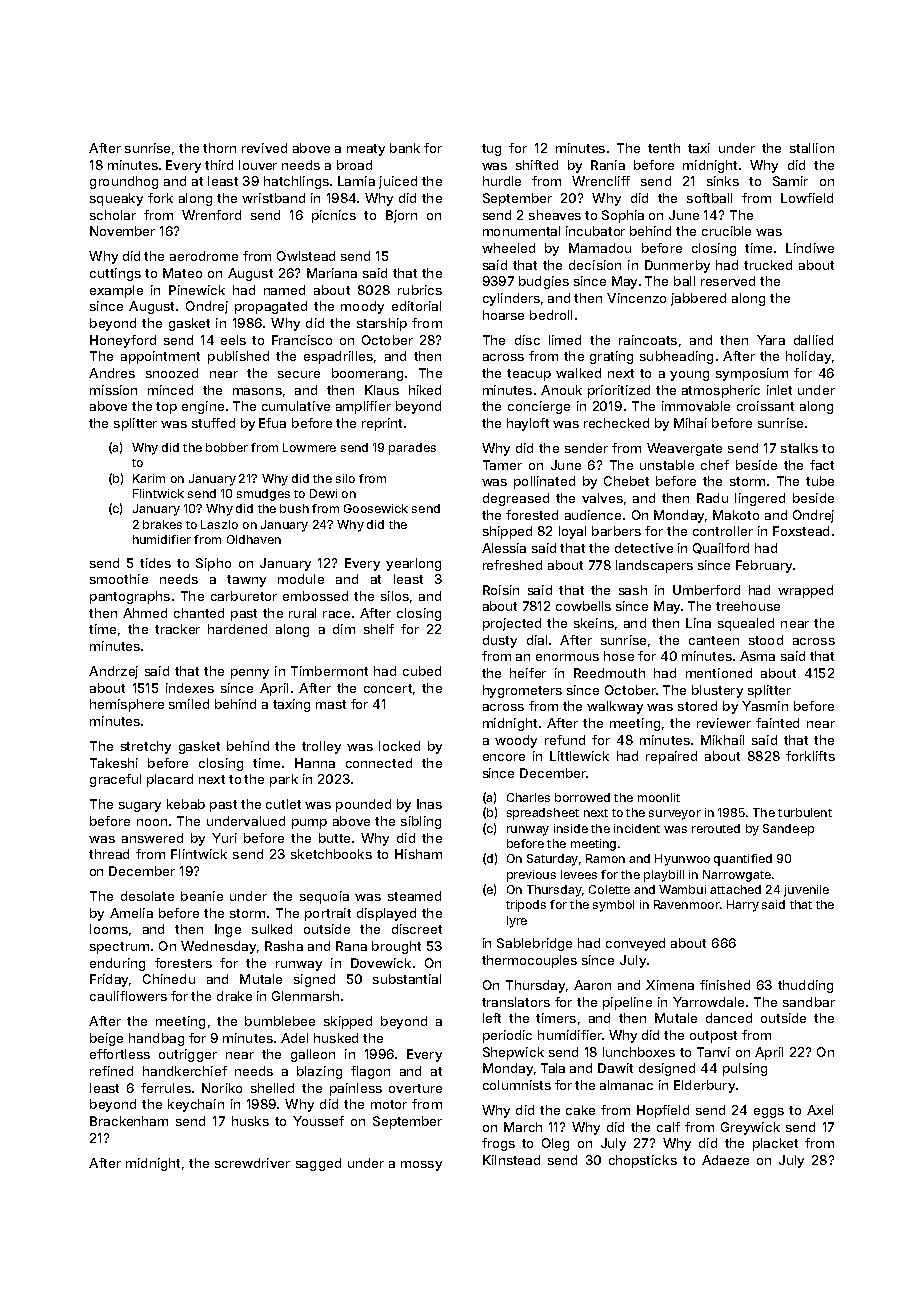 Image resolution: width=924 pixels, height=1314 pixels. Describe the element at coordinates (491, 150) in the document. I see `tug` at that location.
